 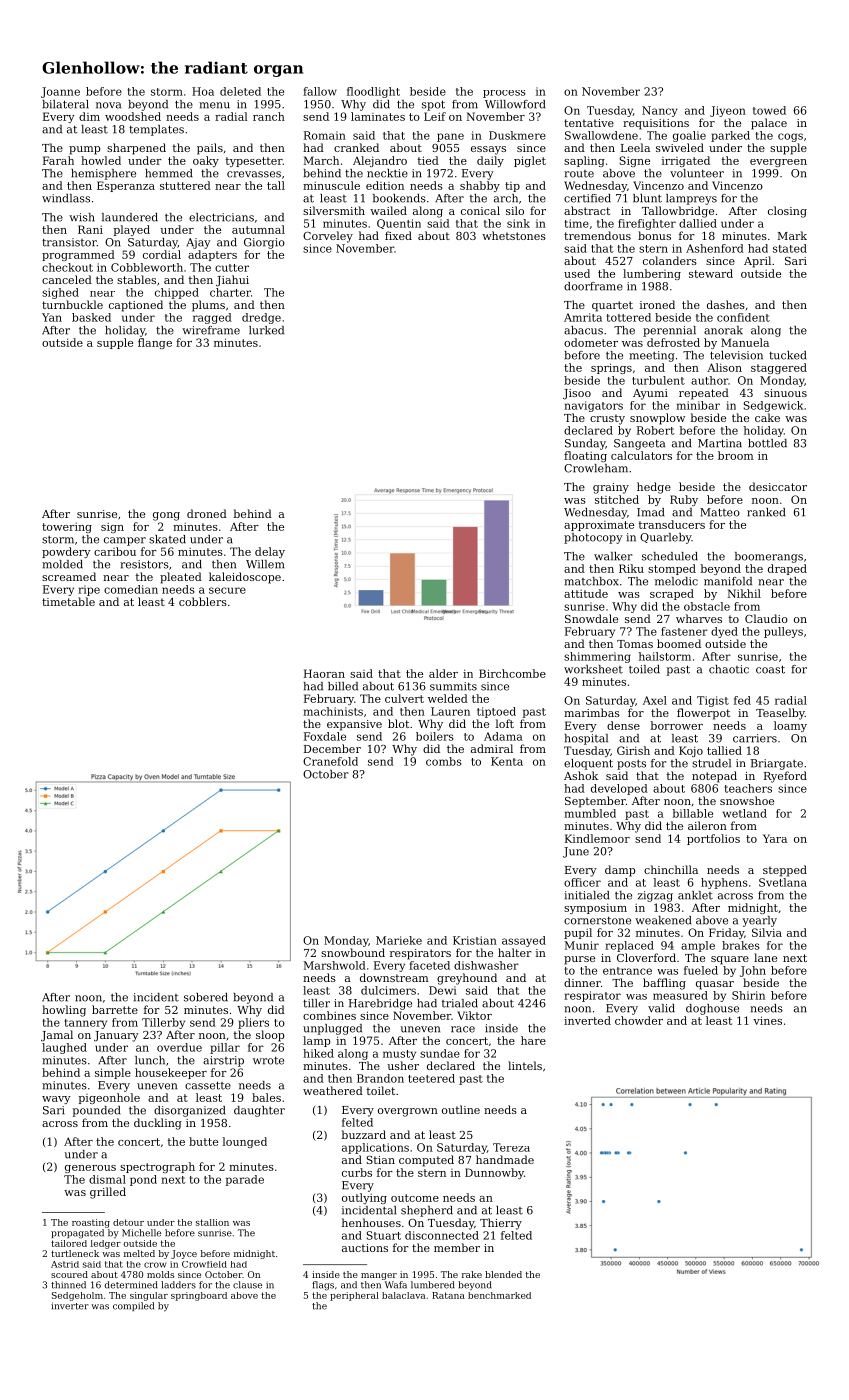 I want to click on process, so click(x=504, y=94).
